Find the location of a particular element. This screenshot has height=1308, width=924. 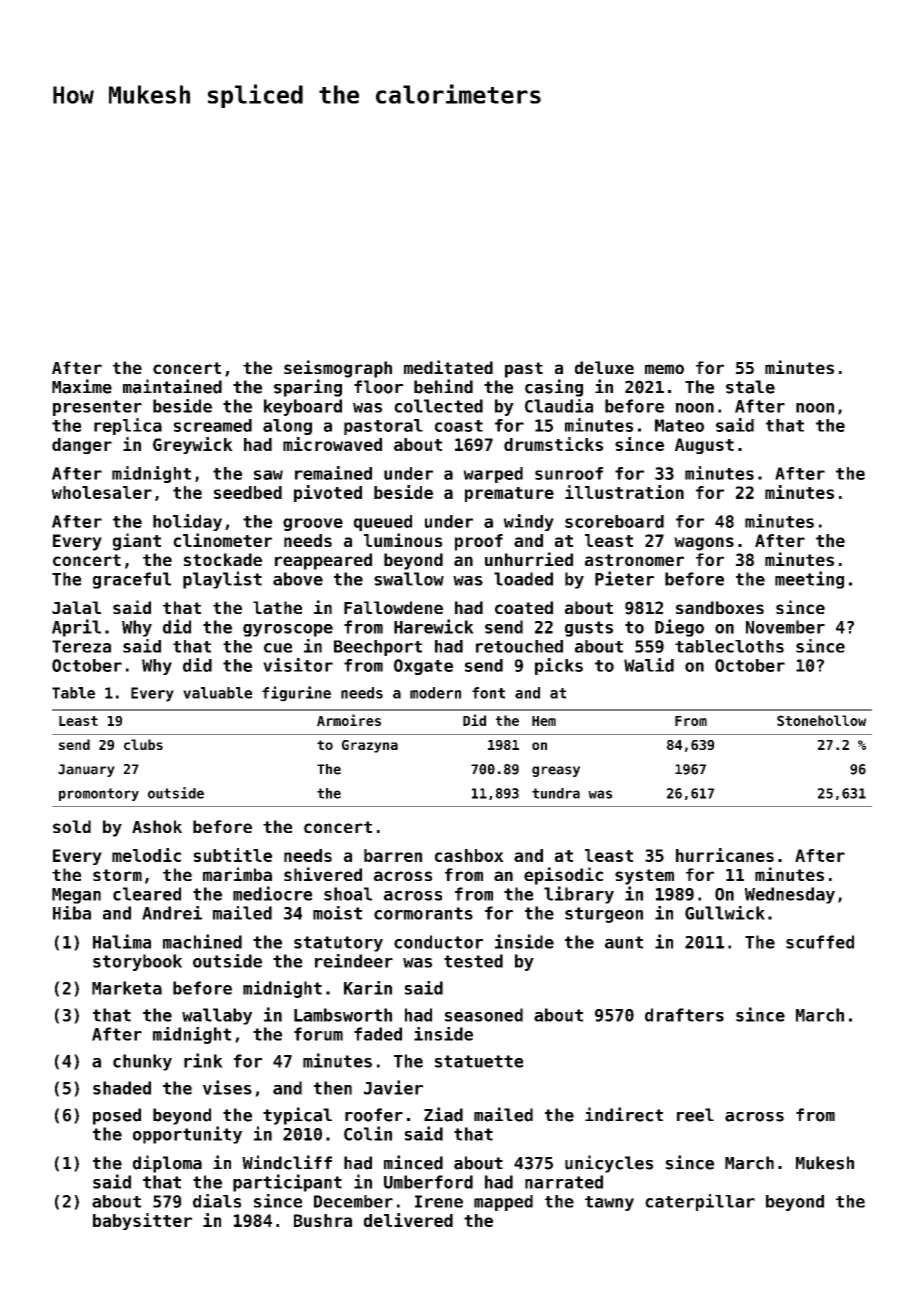

Tereza is located at coordinates (81, 646).
